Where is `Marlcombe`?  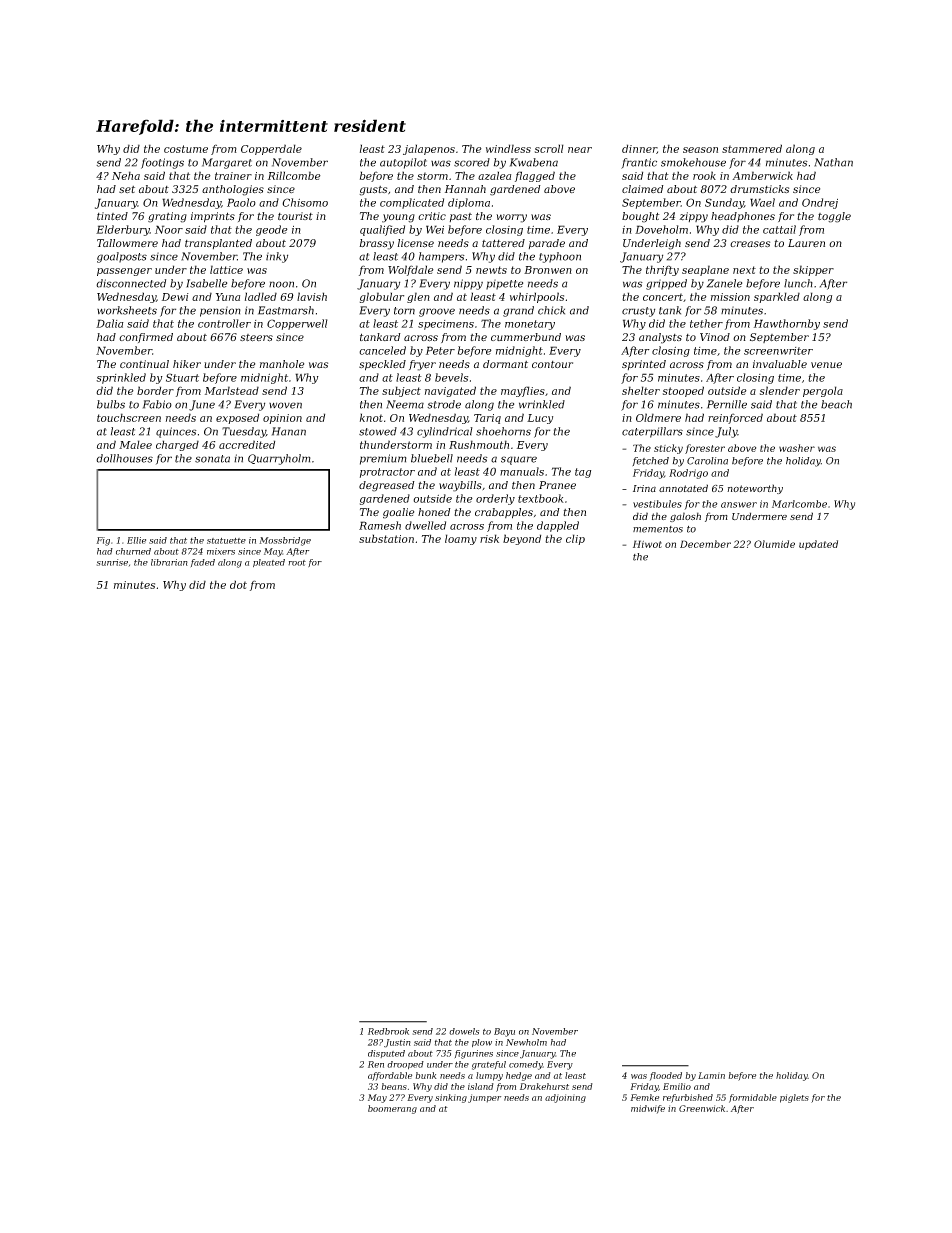 Marlcombe is located at coordinates (799, 504).
